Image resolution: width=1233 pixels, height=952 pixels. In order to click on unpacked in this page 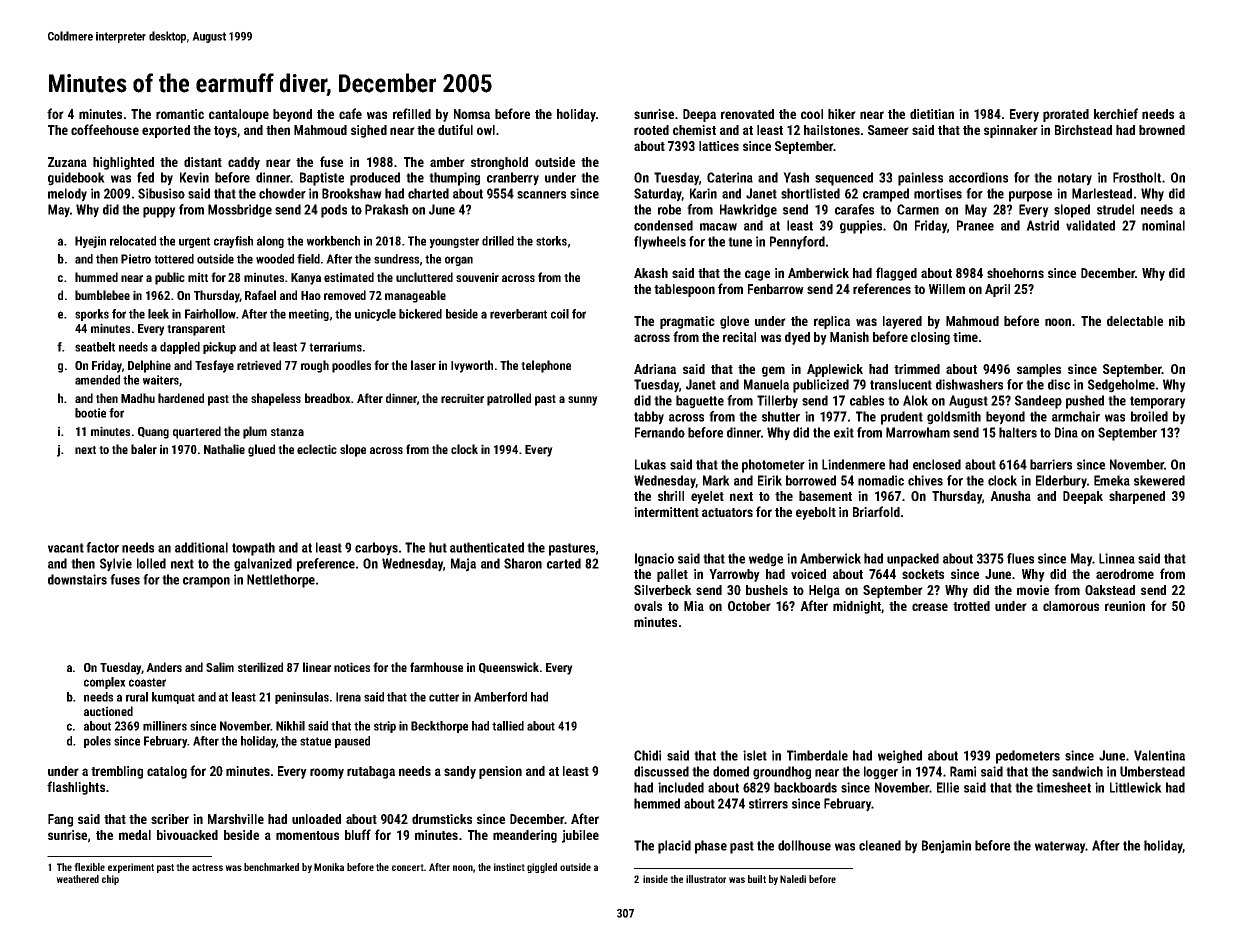, I will do `click(913, 560)`.
